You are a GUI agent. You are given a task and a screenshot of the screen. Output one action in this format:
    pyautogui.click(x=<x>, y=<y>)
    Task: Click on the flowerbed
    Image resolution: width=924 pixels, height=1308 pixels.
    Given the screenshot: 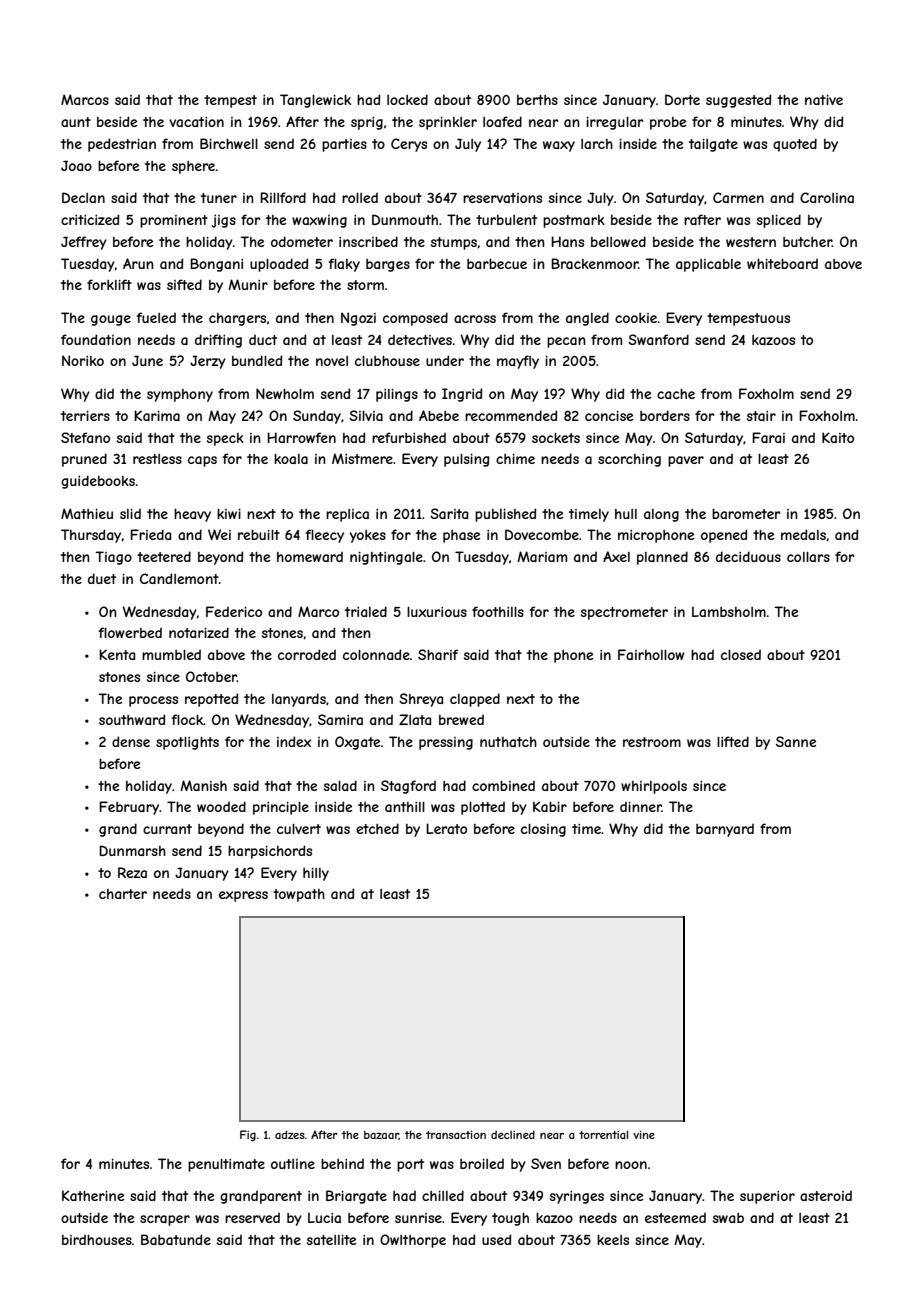 What is the action you would take?
    pyautogui.click(x=130, y=632)
